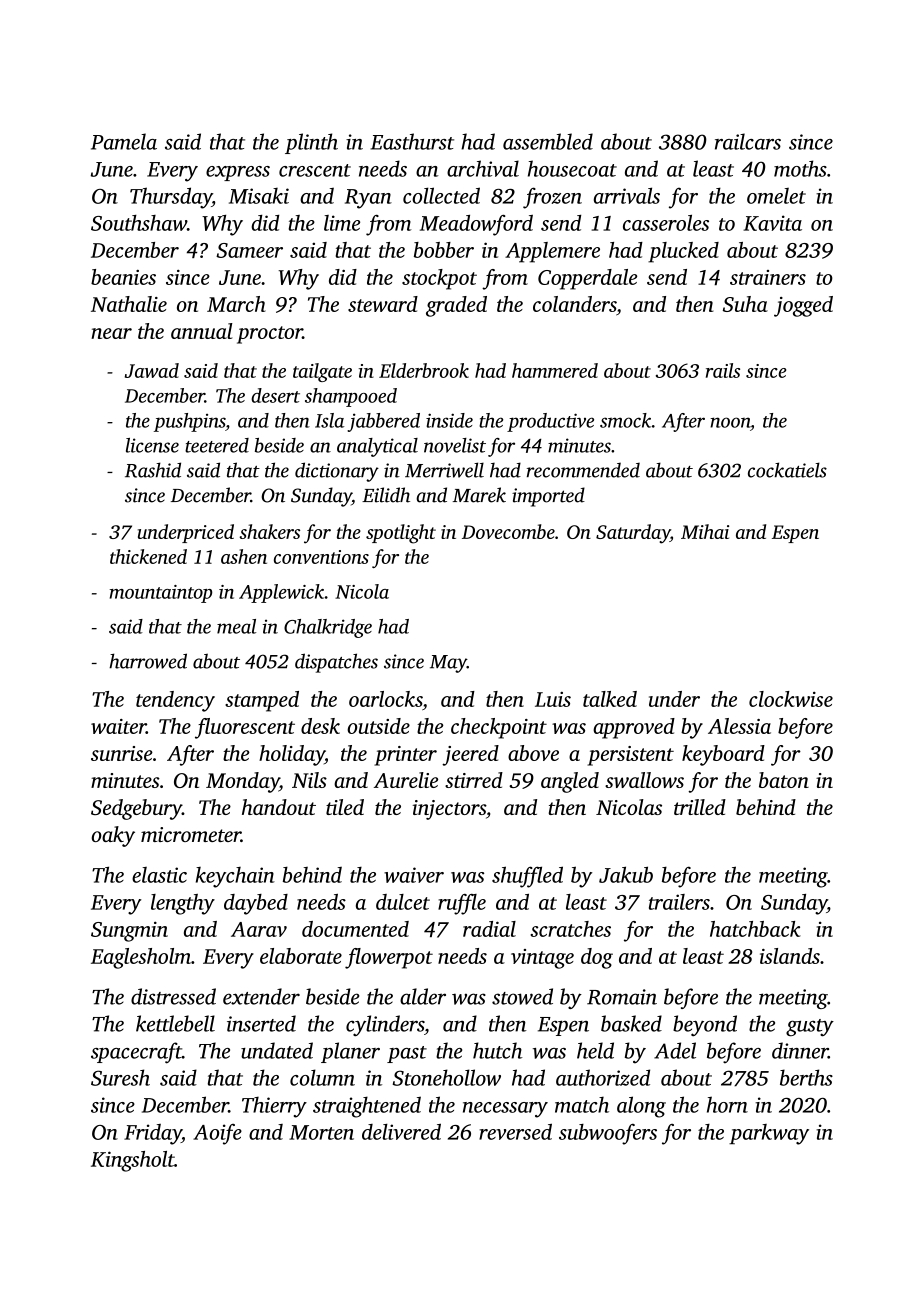 The image size is (924, 1311). Describe the element at coordinates (133, 1161) in the screenshot. I see `Kingsholt` at that location.
